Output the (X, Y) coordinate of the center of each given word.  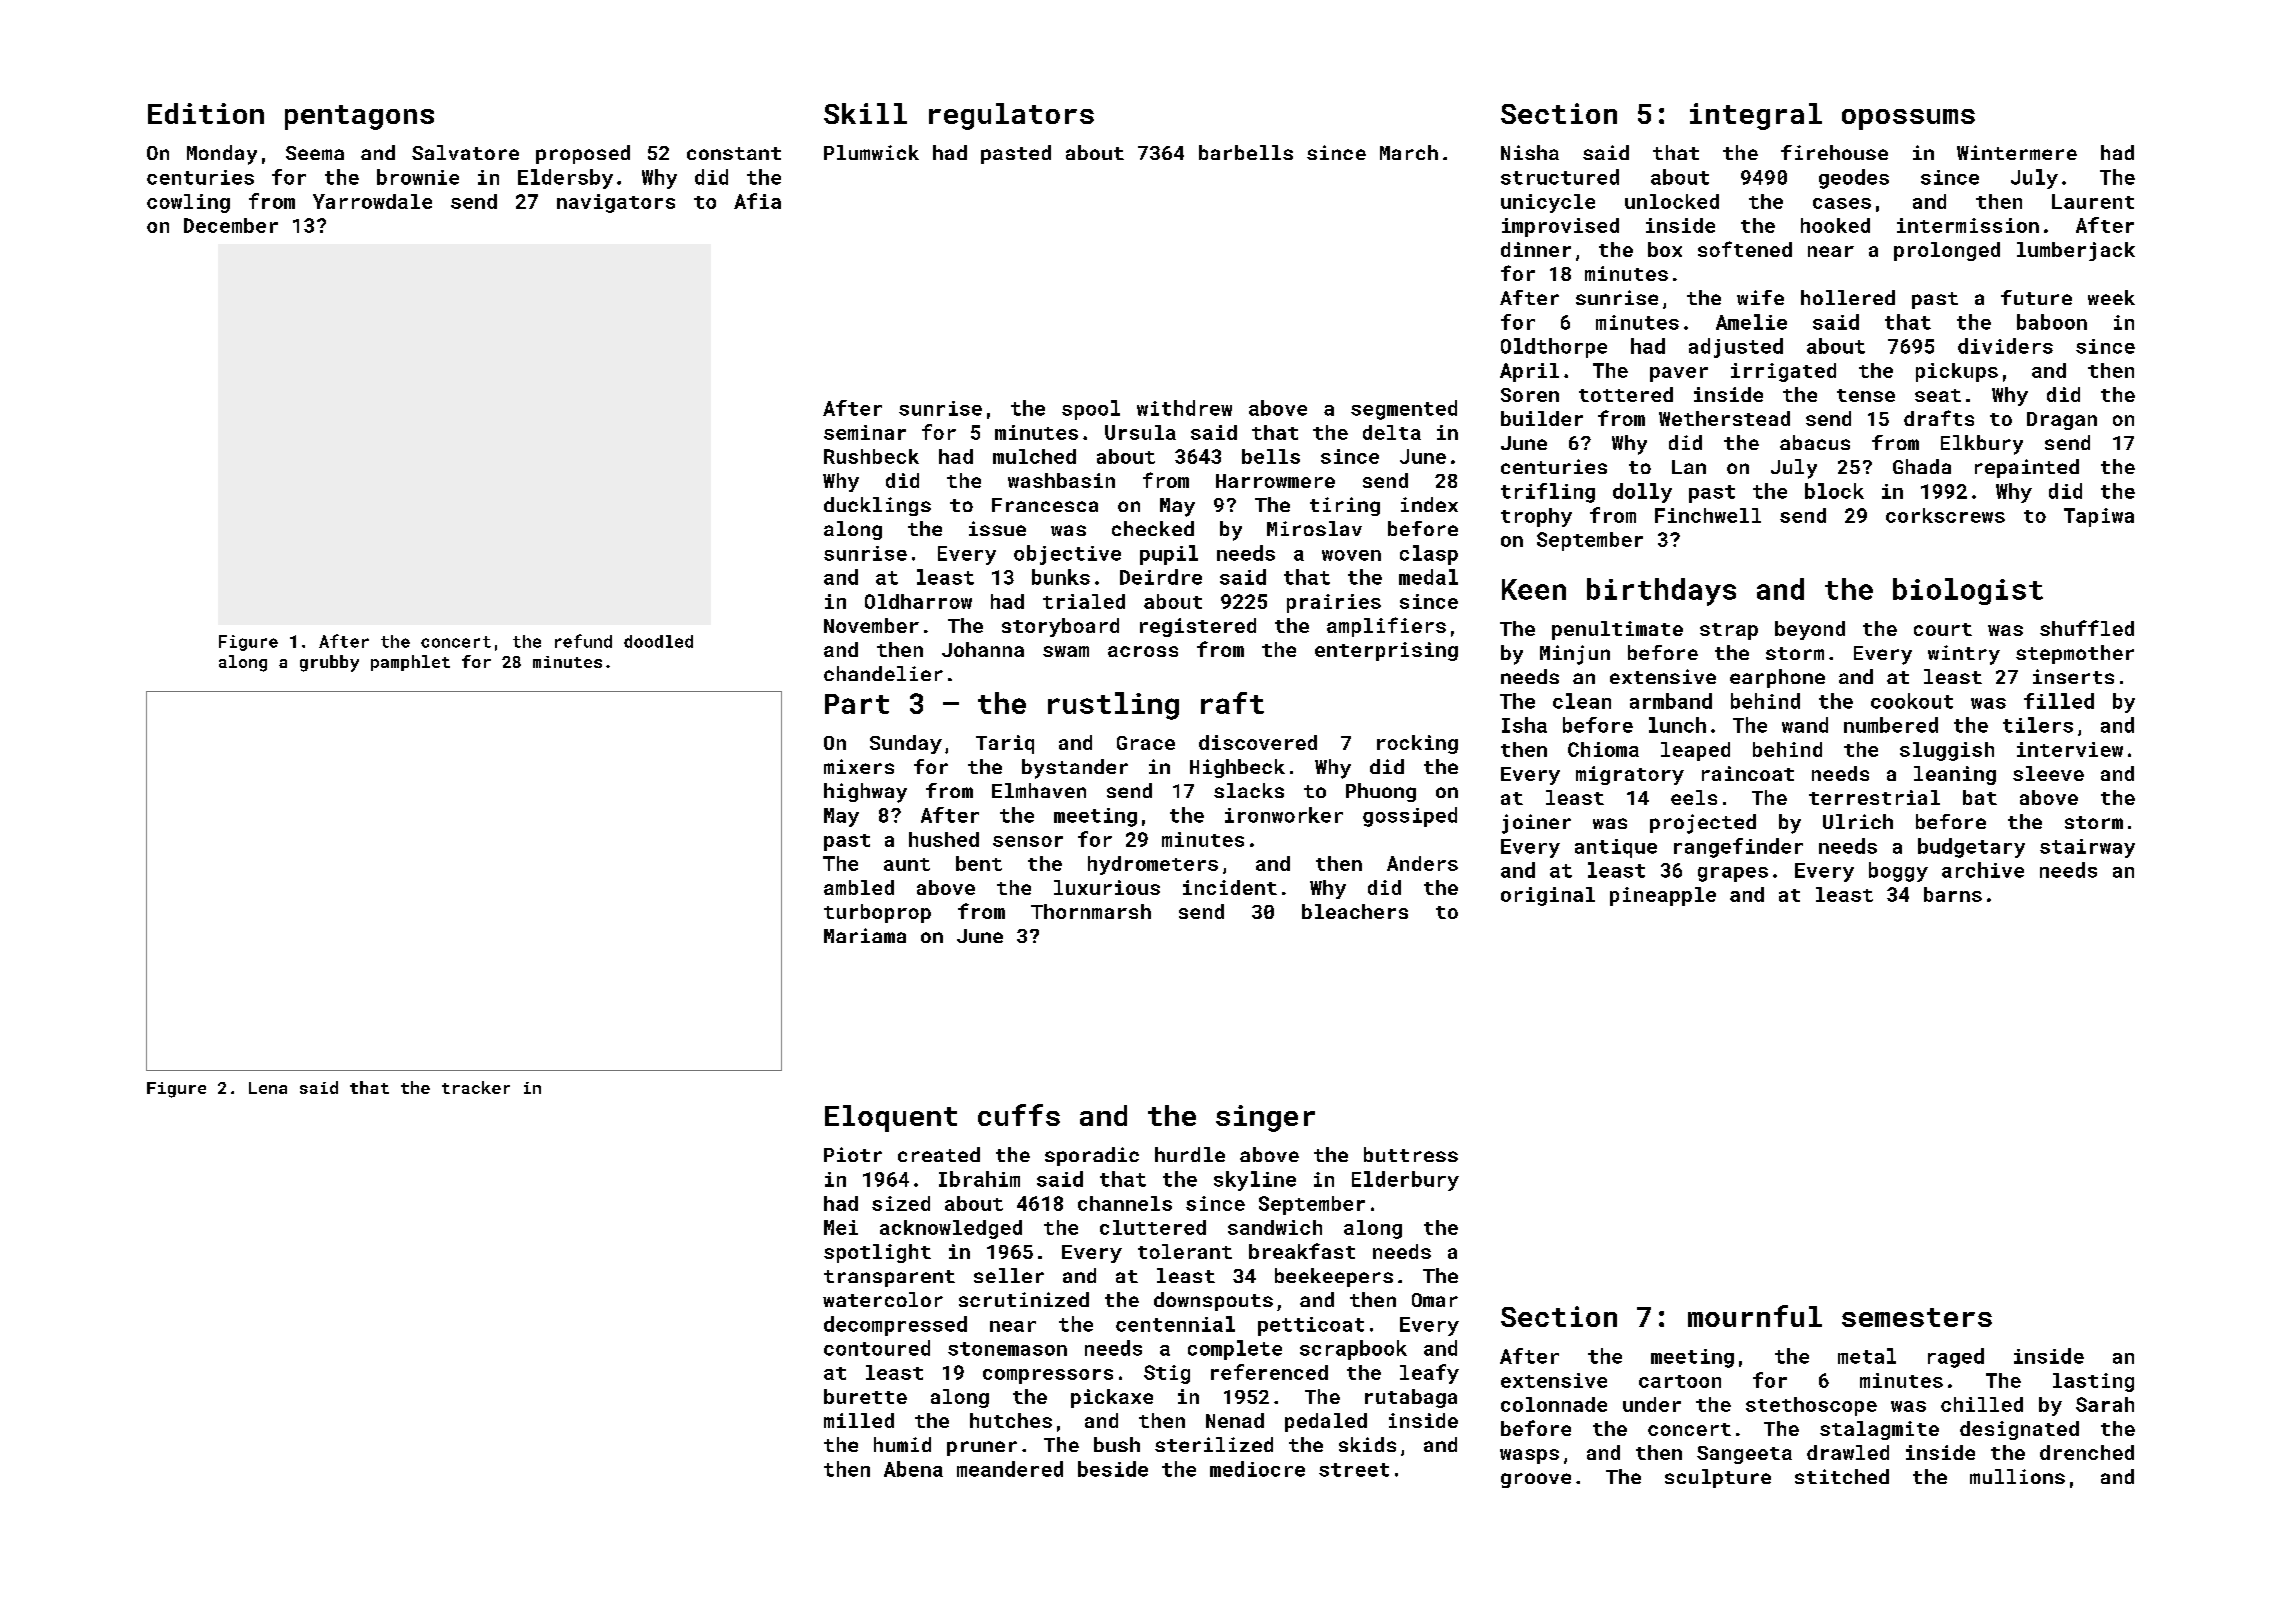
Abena (913, 1469)
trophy (1536, 517)
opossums (1908, 119)
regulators (1011, 116)
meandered (1010, 1469)
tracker (476, 1087)
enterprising (1386, 651)
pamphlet (410, 663)
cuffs (1019, 1115)
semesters (1917, 1317)
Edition (206, 113)
